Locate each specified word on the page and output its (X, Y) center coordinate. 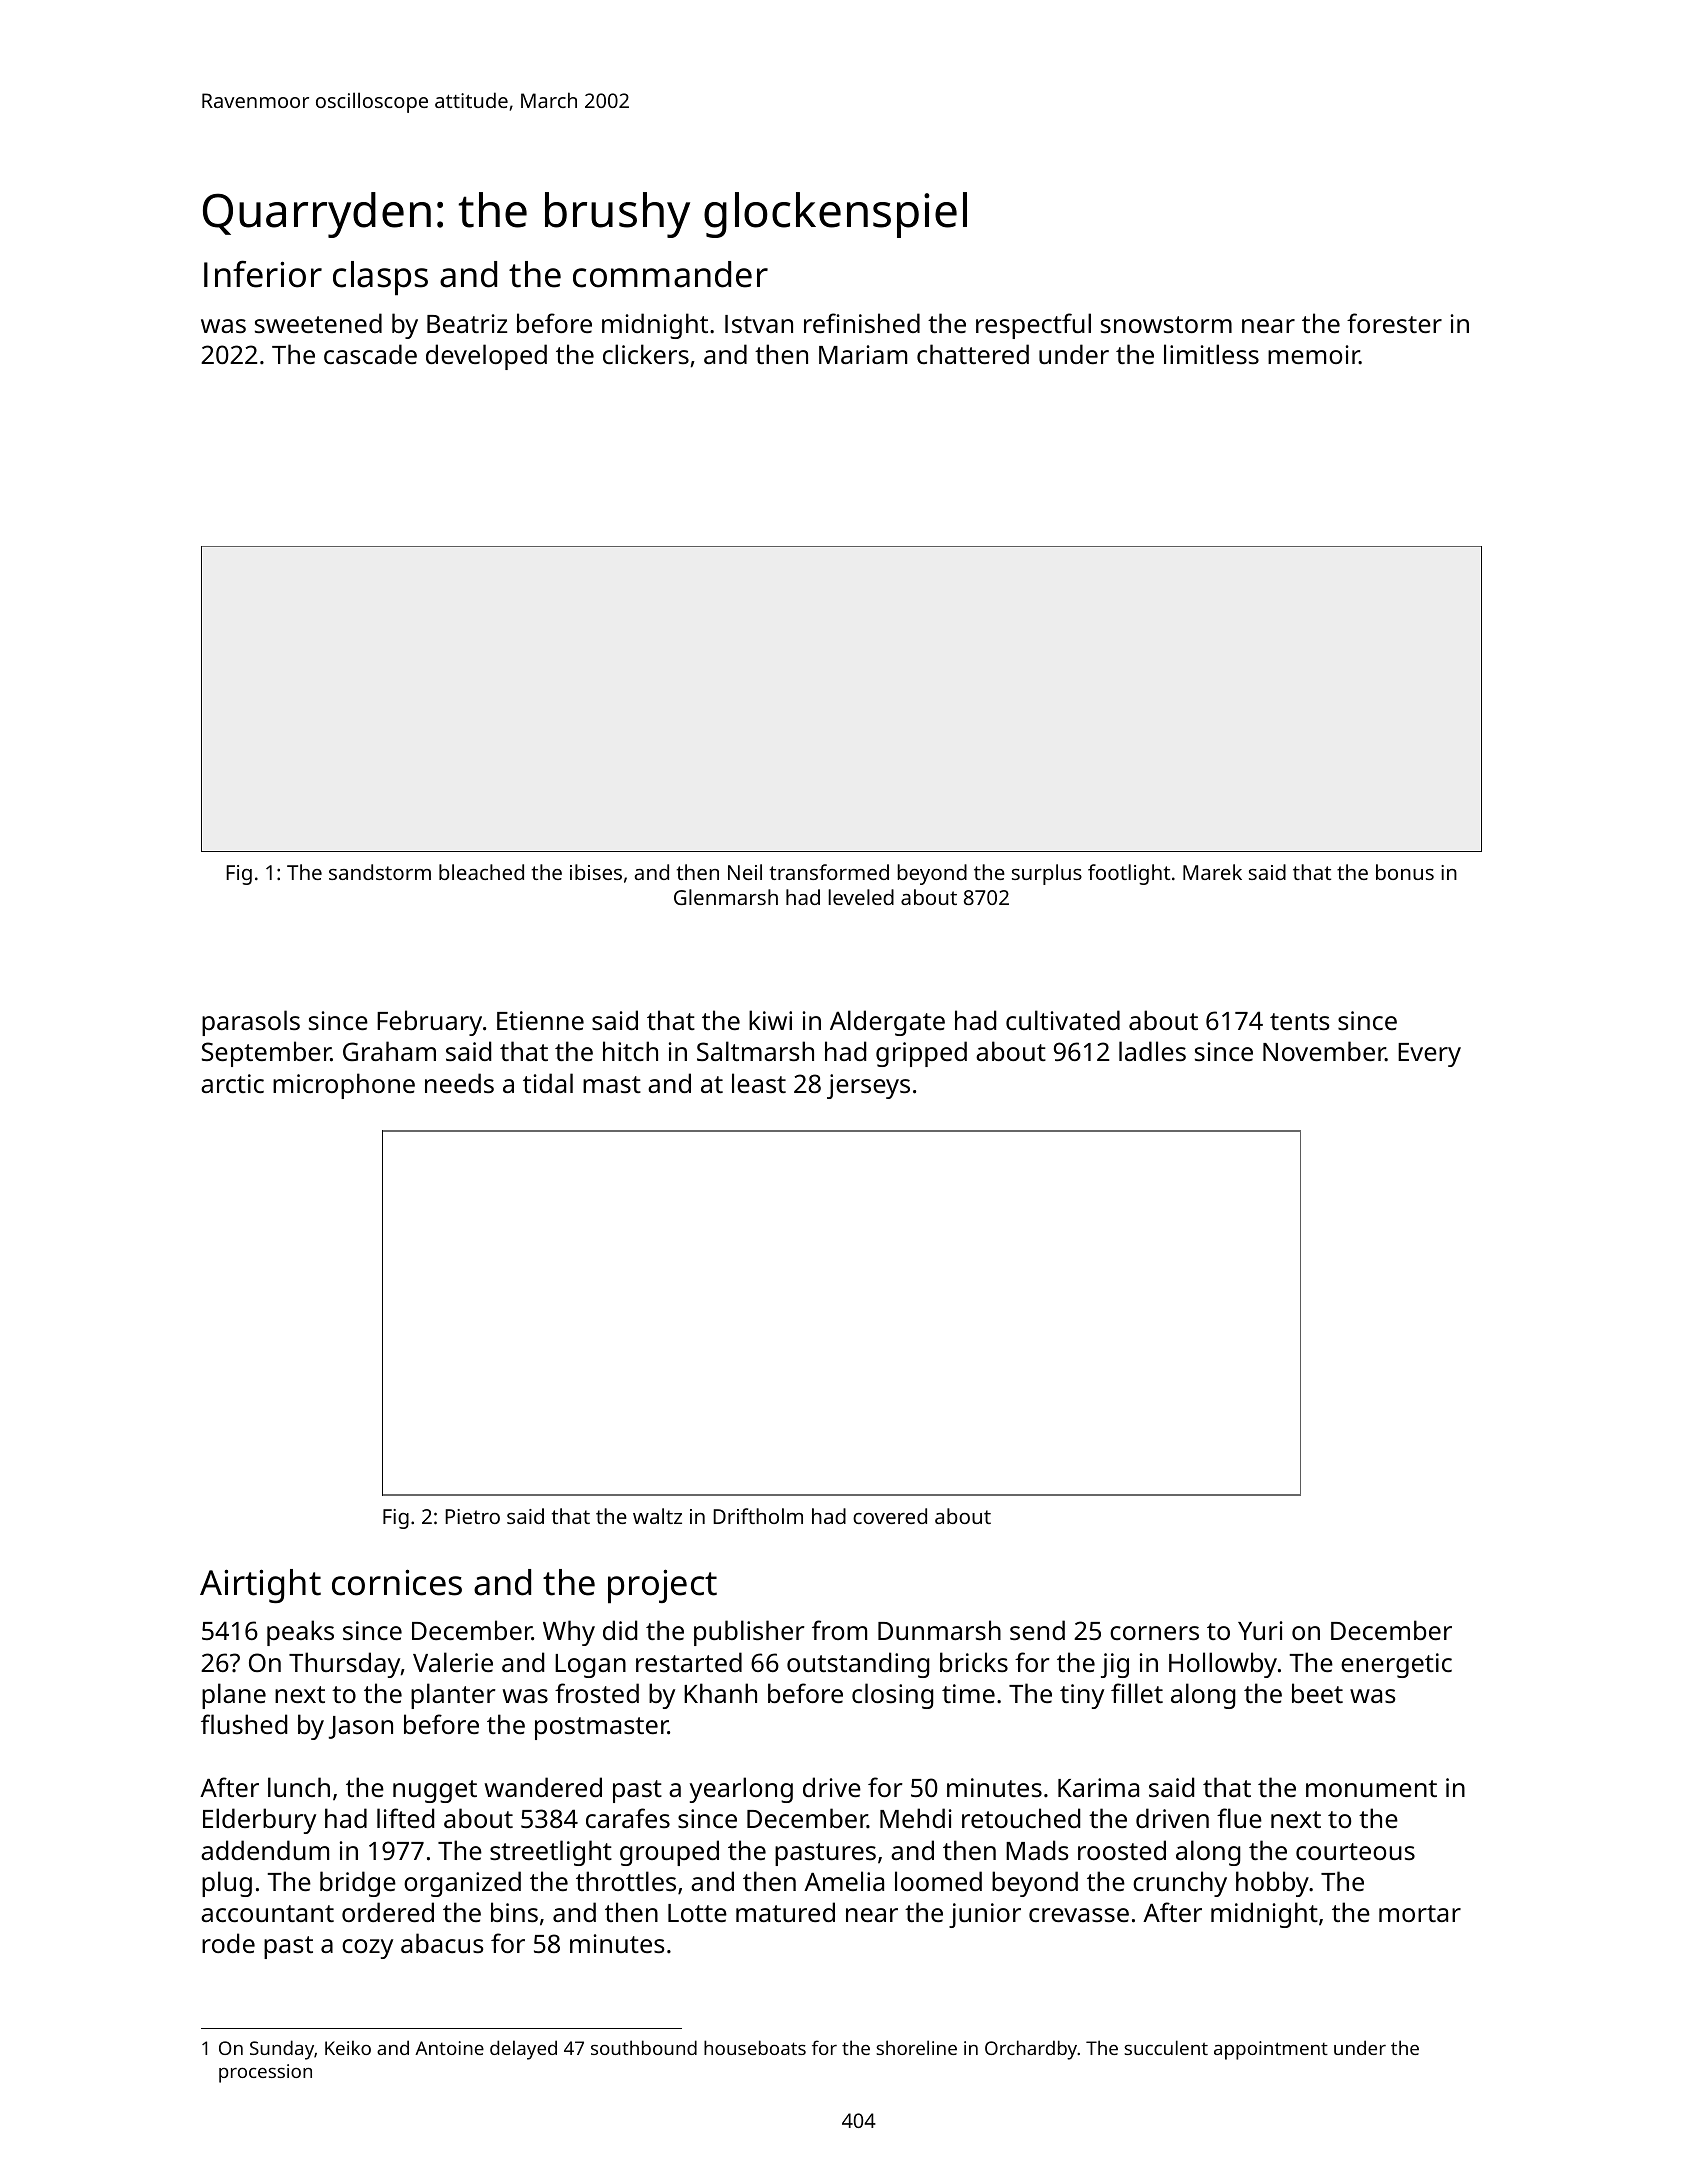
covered (890, 1516)
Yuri (1260, 1630)
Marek (1212, 872)
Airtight (260, 1586)
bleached (481, 872)
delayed (523, 2050)
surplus (1047, 874)
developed (486, 357)
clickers (646, 354)
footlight (1129, 874)
